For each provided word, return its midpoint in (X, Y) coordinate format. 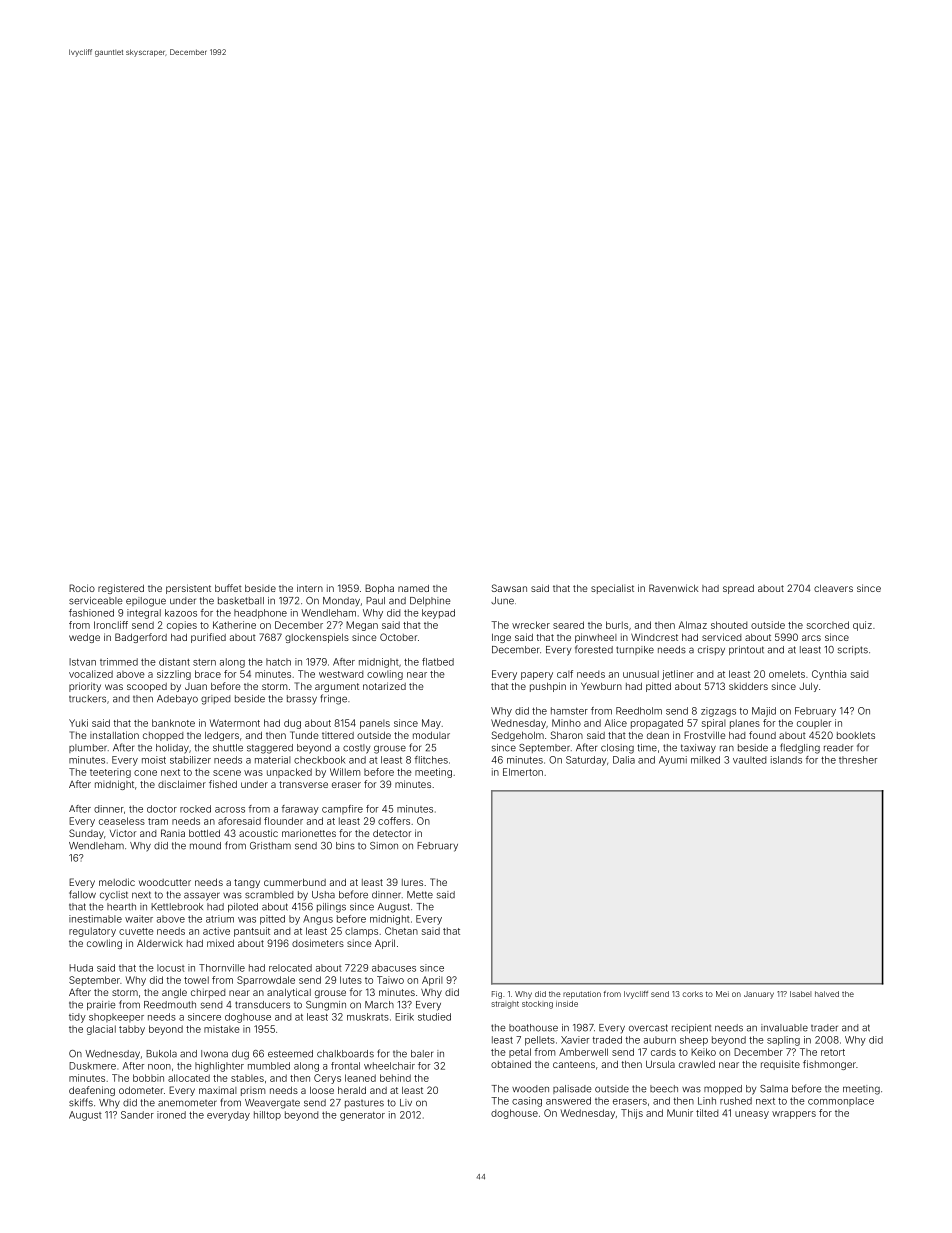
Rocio (82, 588)
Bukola (161, 1054)
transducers (262, 1005)
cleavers (833, 588)
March (379, 1005)
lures (412, 882)
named (413, 588)
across (230, 810)
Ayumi (673, 761)
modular (431, 735)
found (762, 735)
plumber (88, 748)
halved (827, 994)
